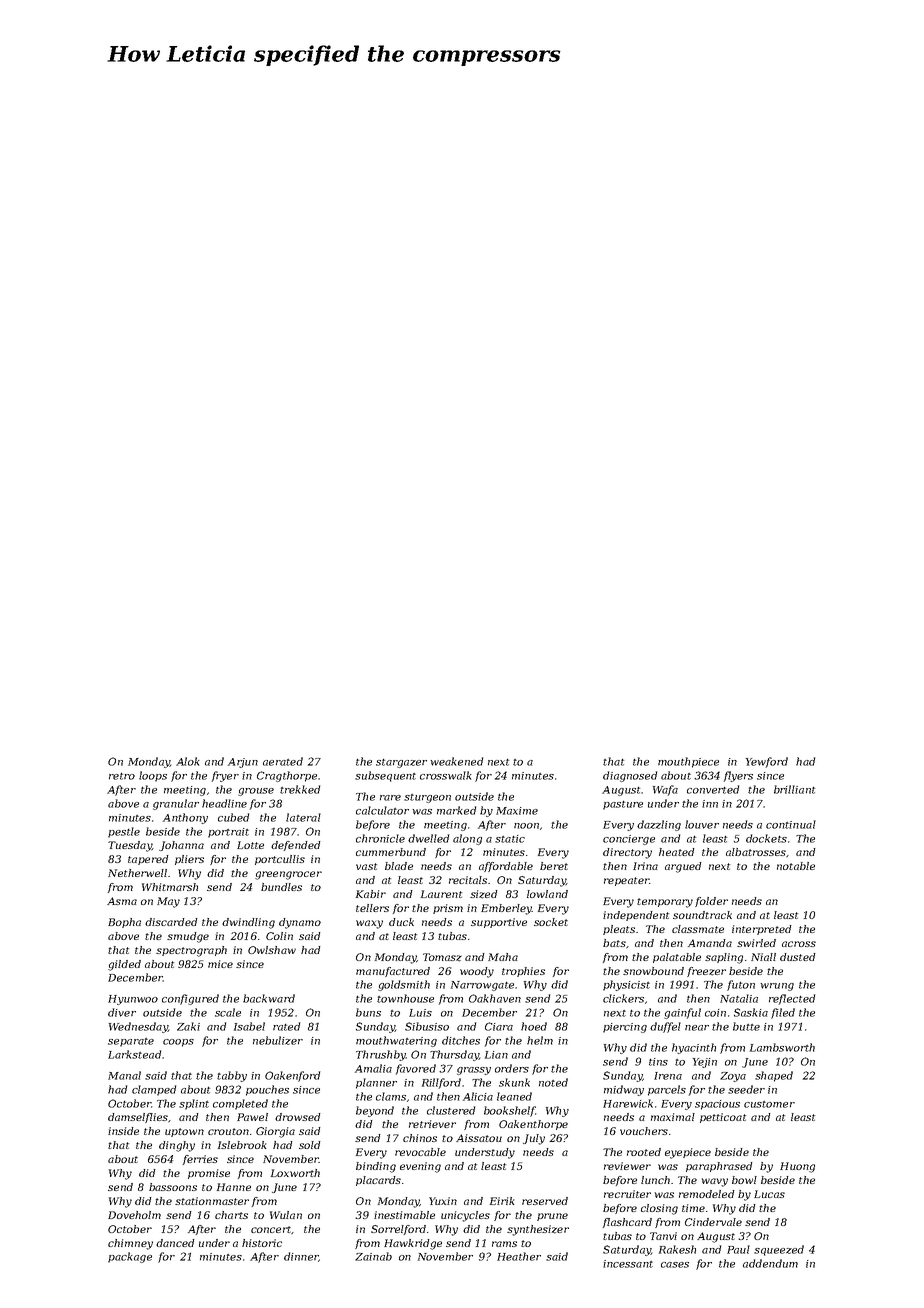 This page has width=924, height=1308. I want to click on tabby, so click(232, 1076).
